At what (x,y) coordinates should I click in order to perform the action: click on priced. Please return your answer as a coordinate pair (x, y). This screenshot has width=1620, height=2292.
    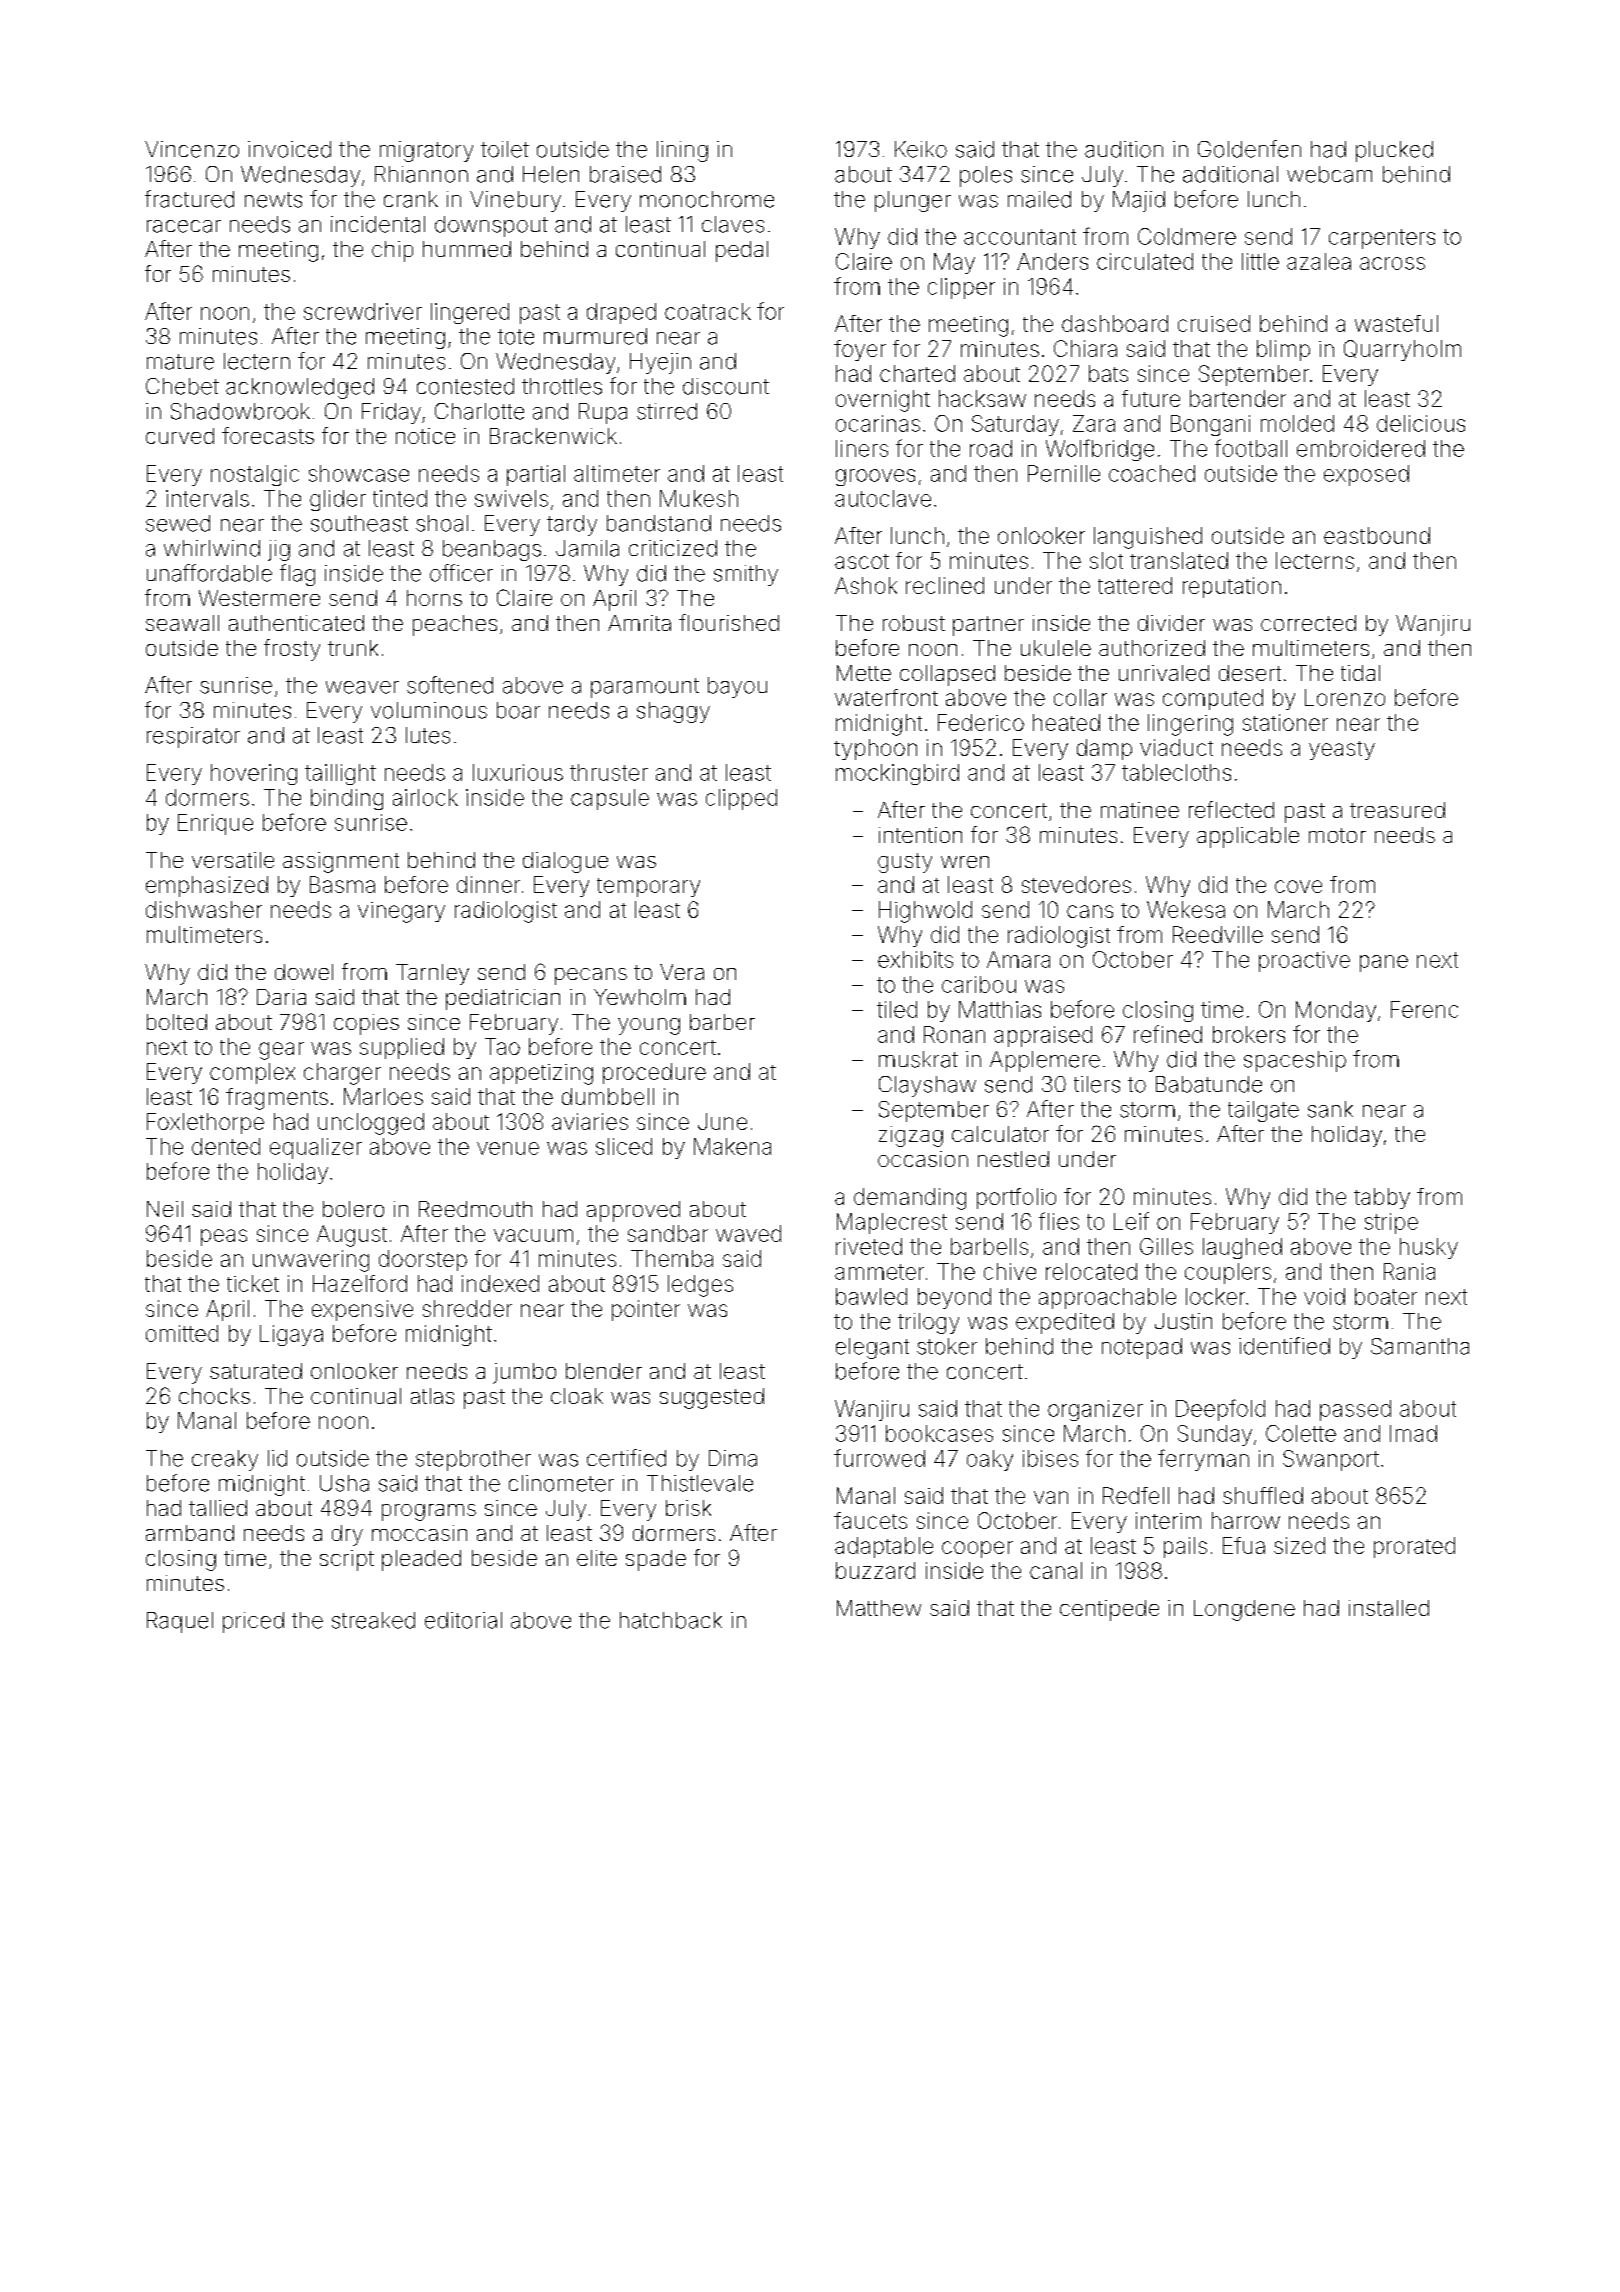
    Looking at the image, I should click on (253, 1622).
